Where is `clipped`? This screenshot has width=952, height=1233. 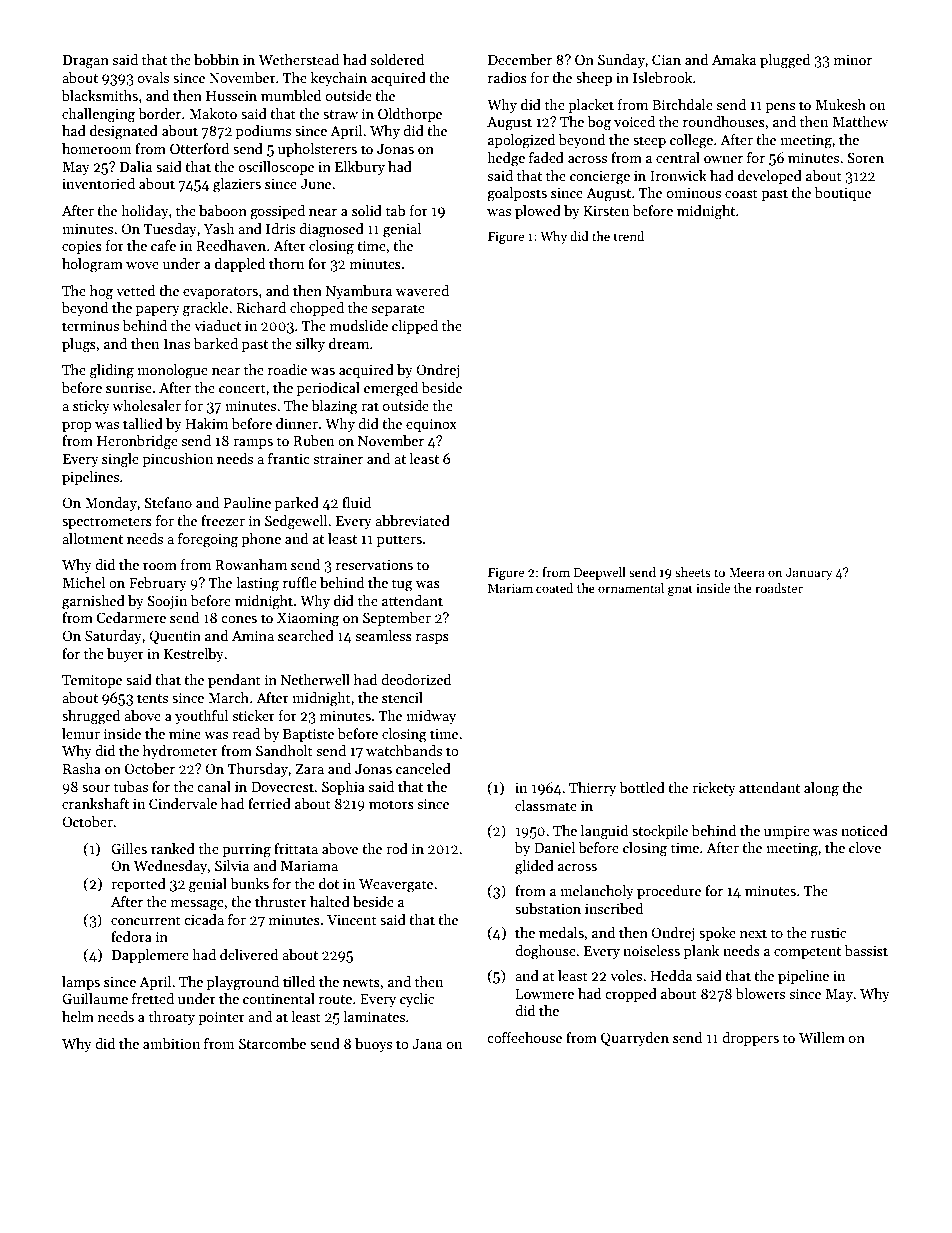
clipped is located at coordinates (415, 327).
